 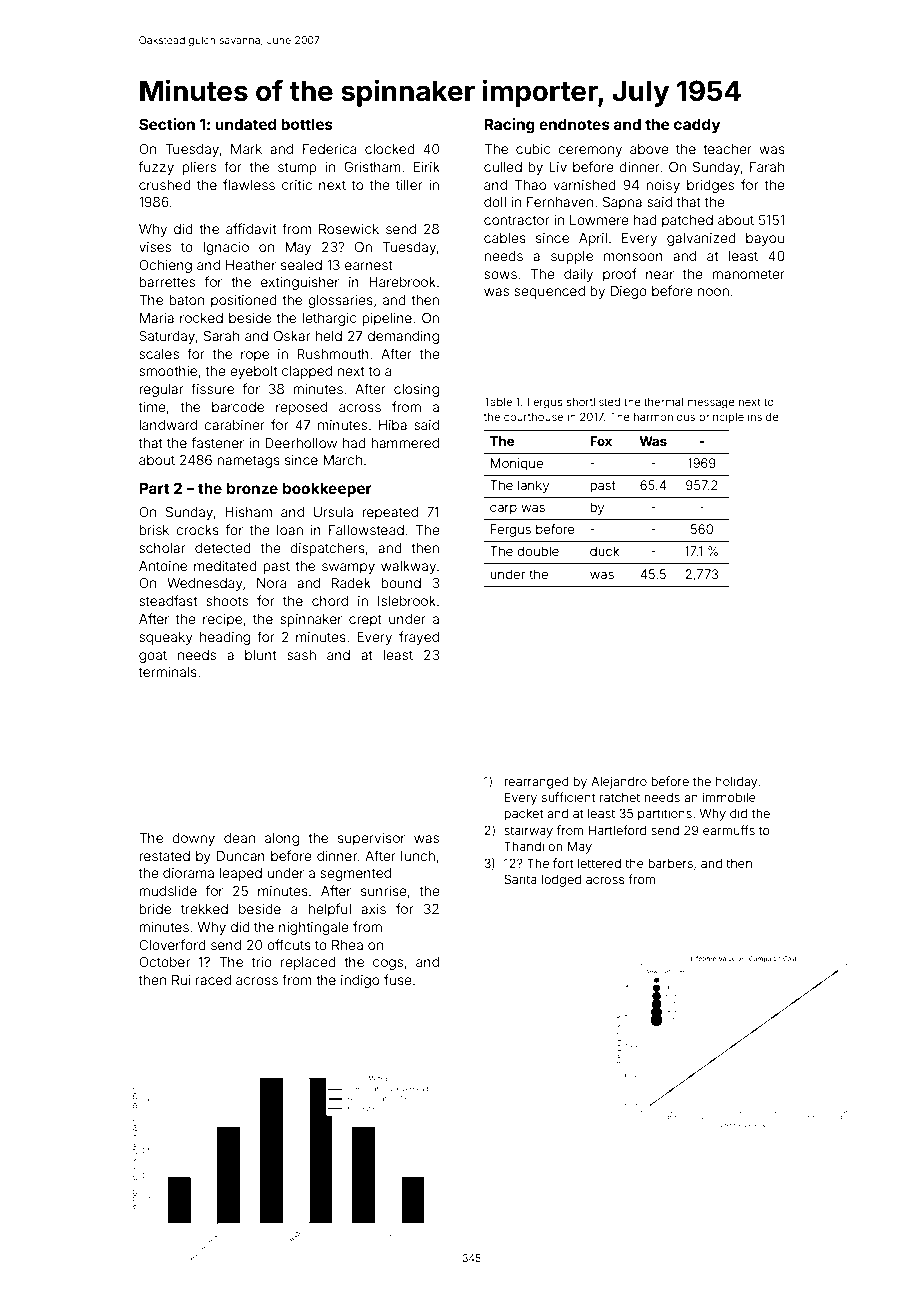 What do you see at coordinates (528, 831) in the screenshot?
I see `stairway` at bounding box center [528, 831].
